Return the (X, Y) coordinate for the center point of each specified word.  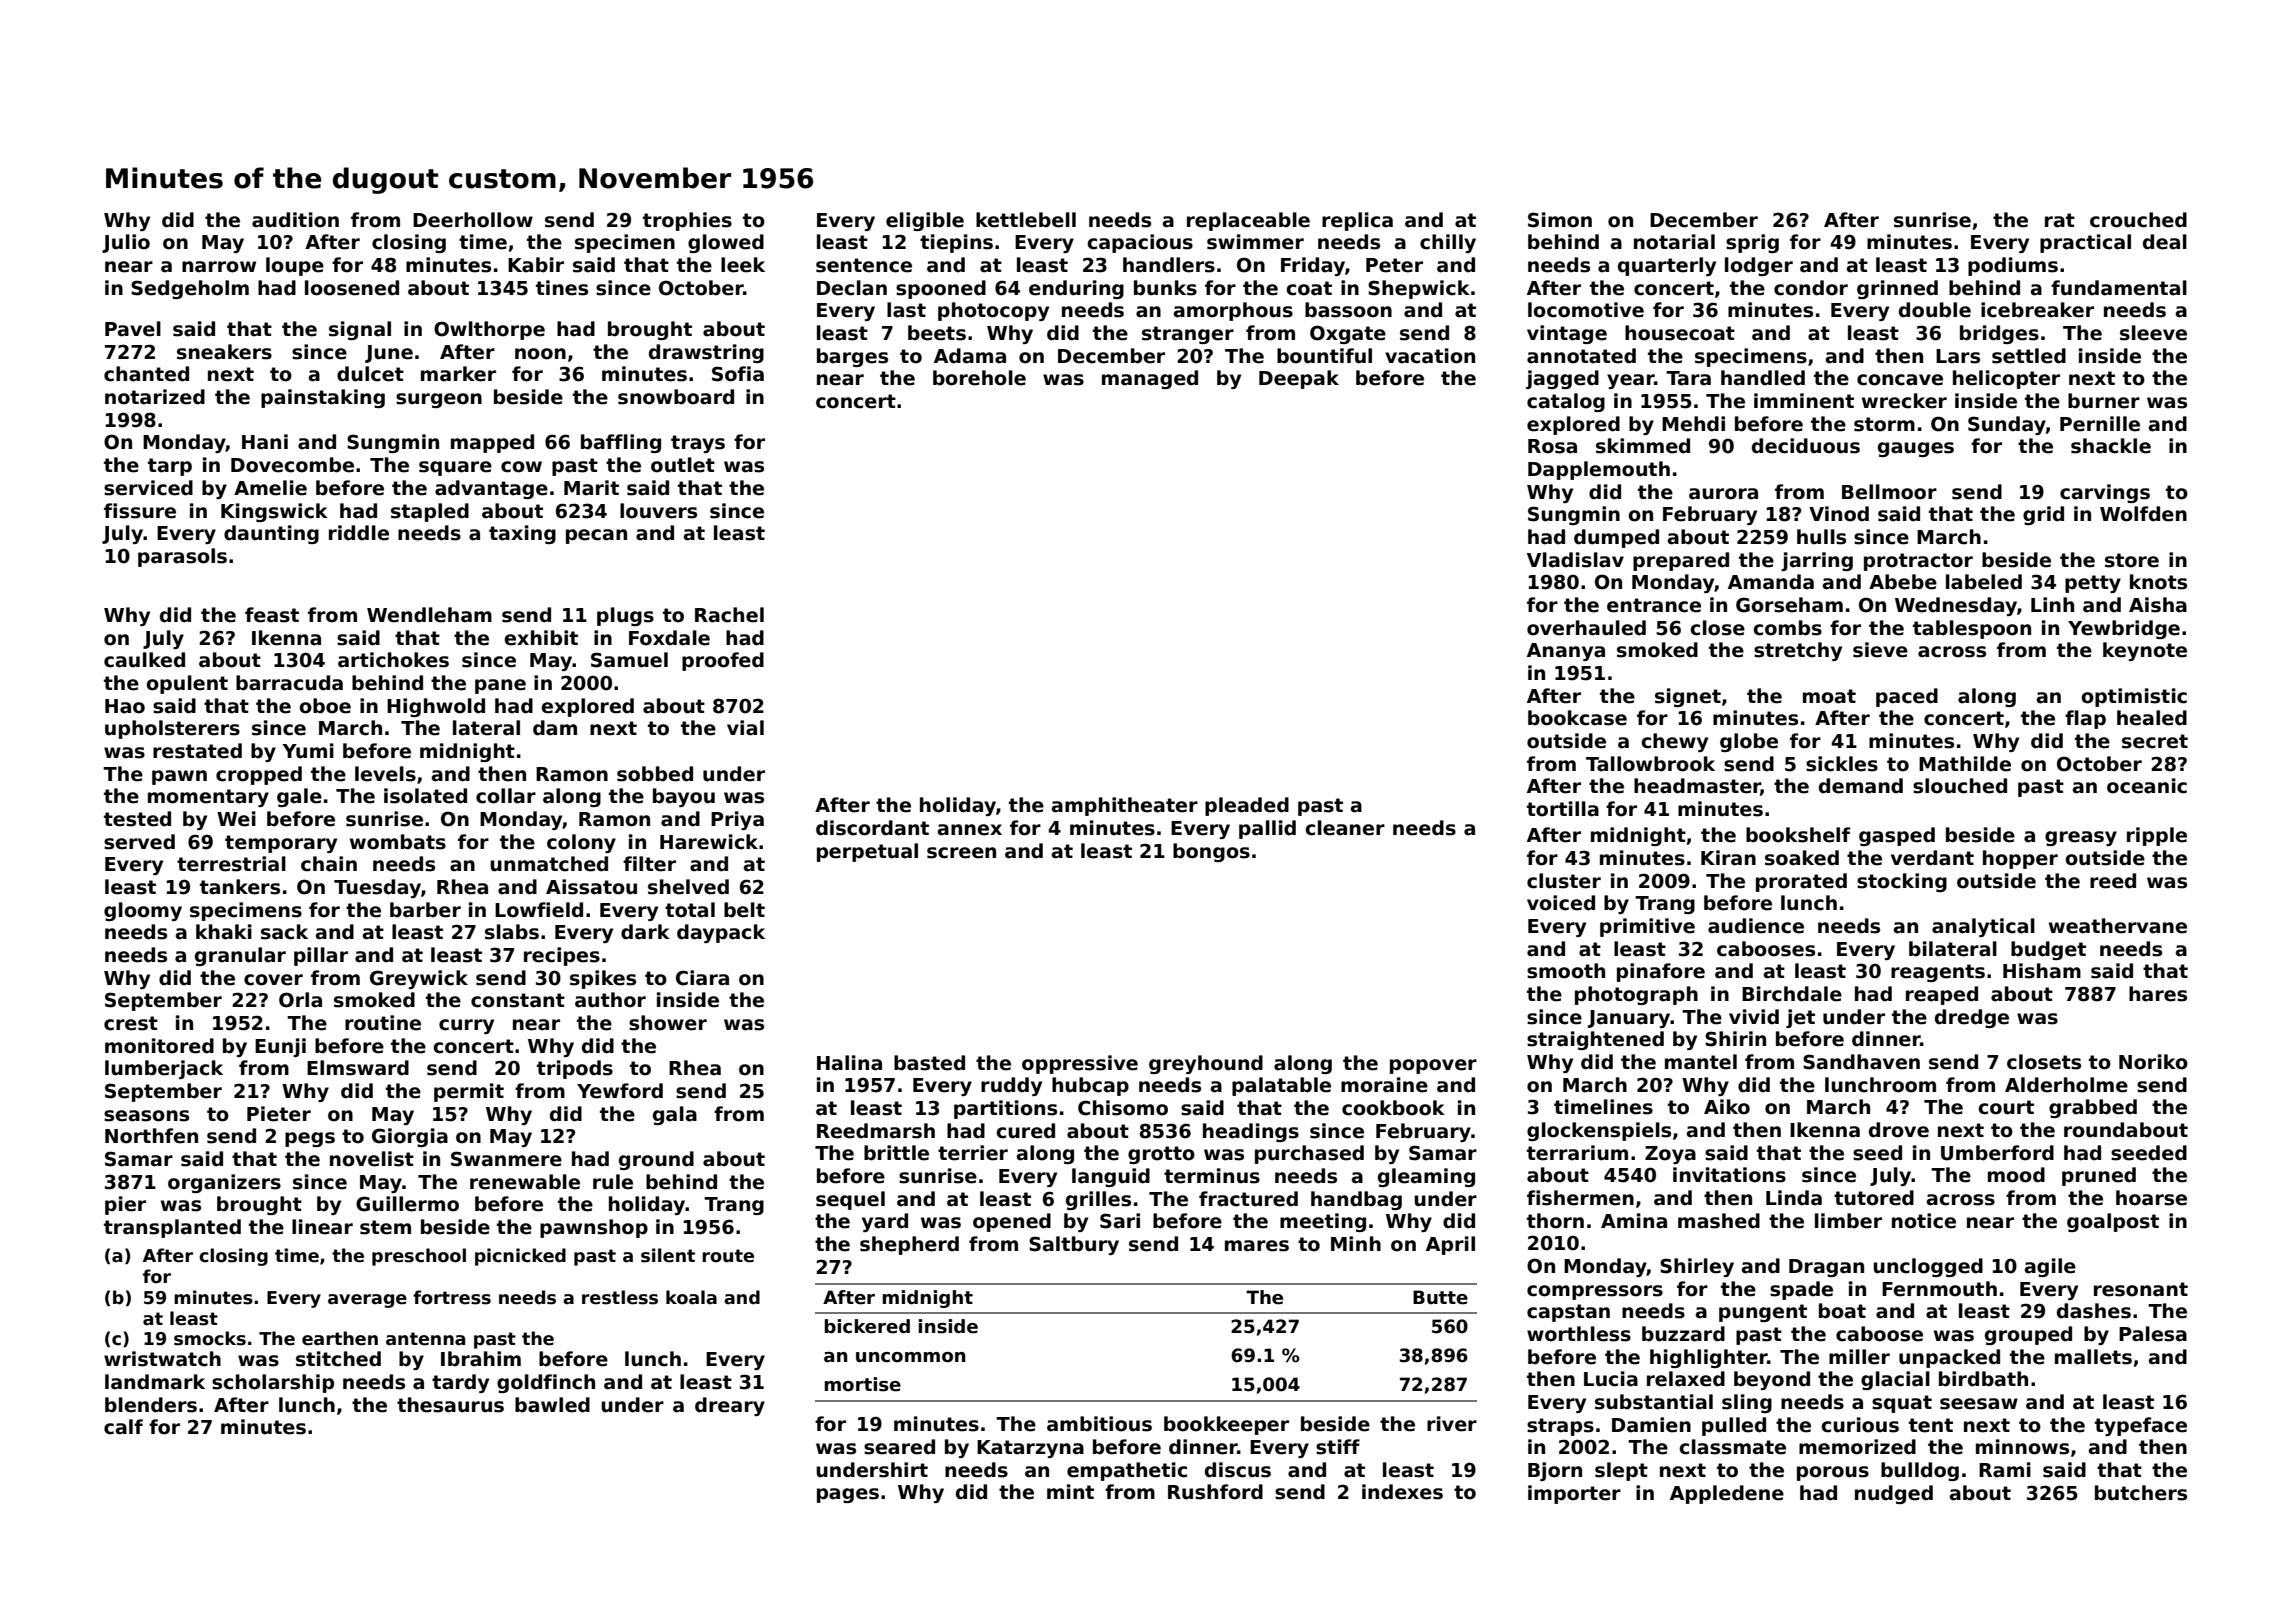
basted (929, 1063)
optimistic (2134, 697)
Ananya (1566, 652)
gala (675, 1115)
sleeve (2153, 333)
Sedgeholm (190, 289)
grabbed (2093, 1108)
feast (272, 615)
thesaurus (450, 1405)
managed (1150, 379)
